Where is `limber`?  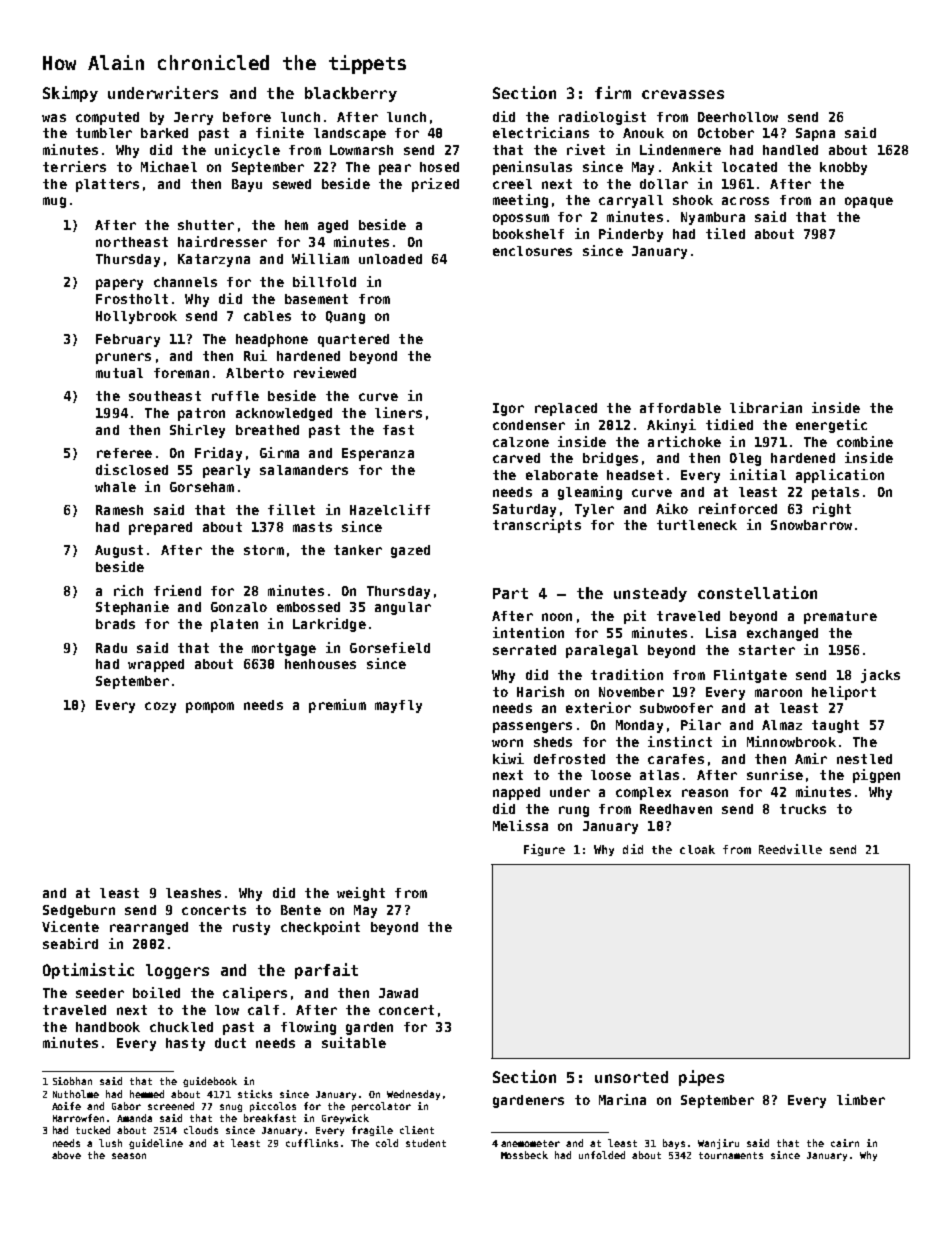
limber is located at coordinates (861, 1099).
